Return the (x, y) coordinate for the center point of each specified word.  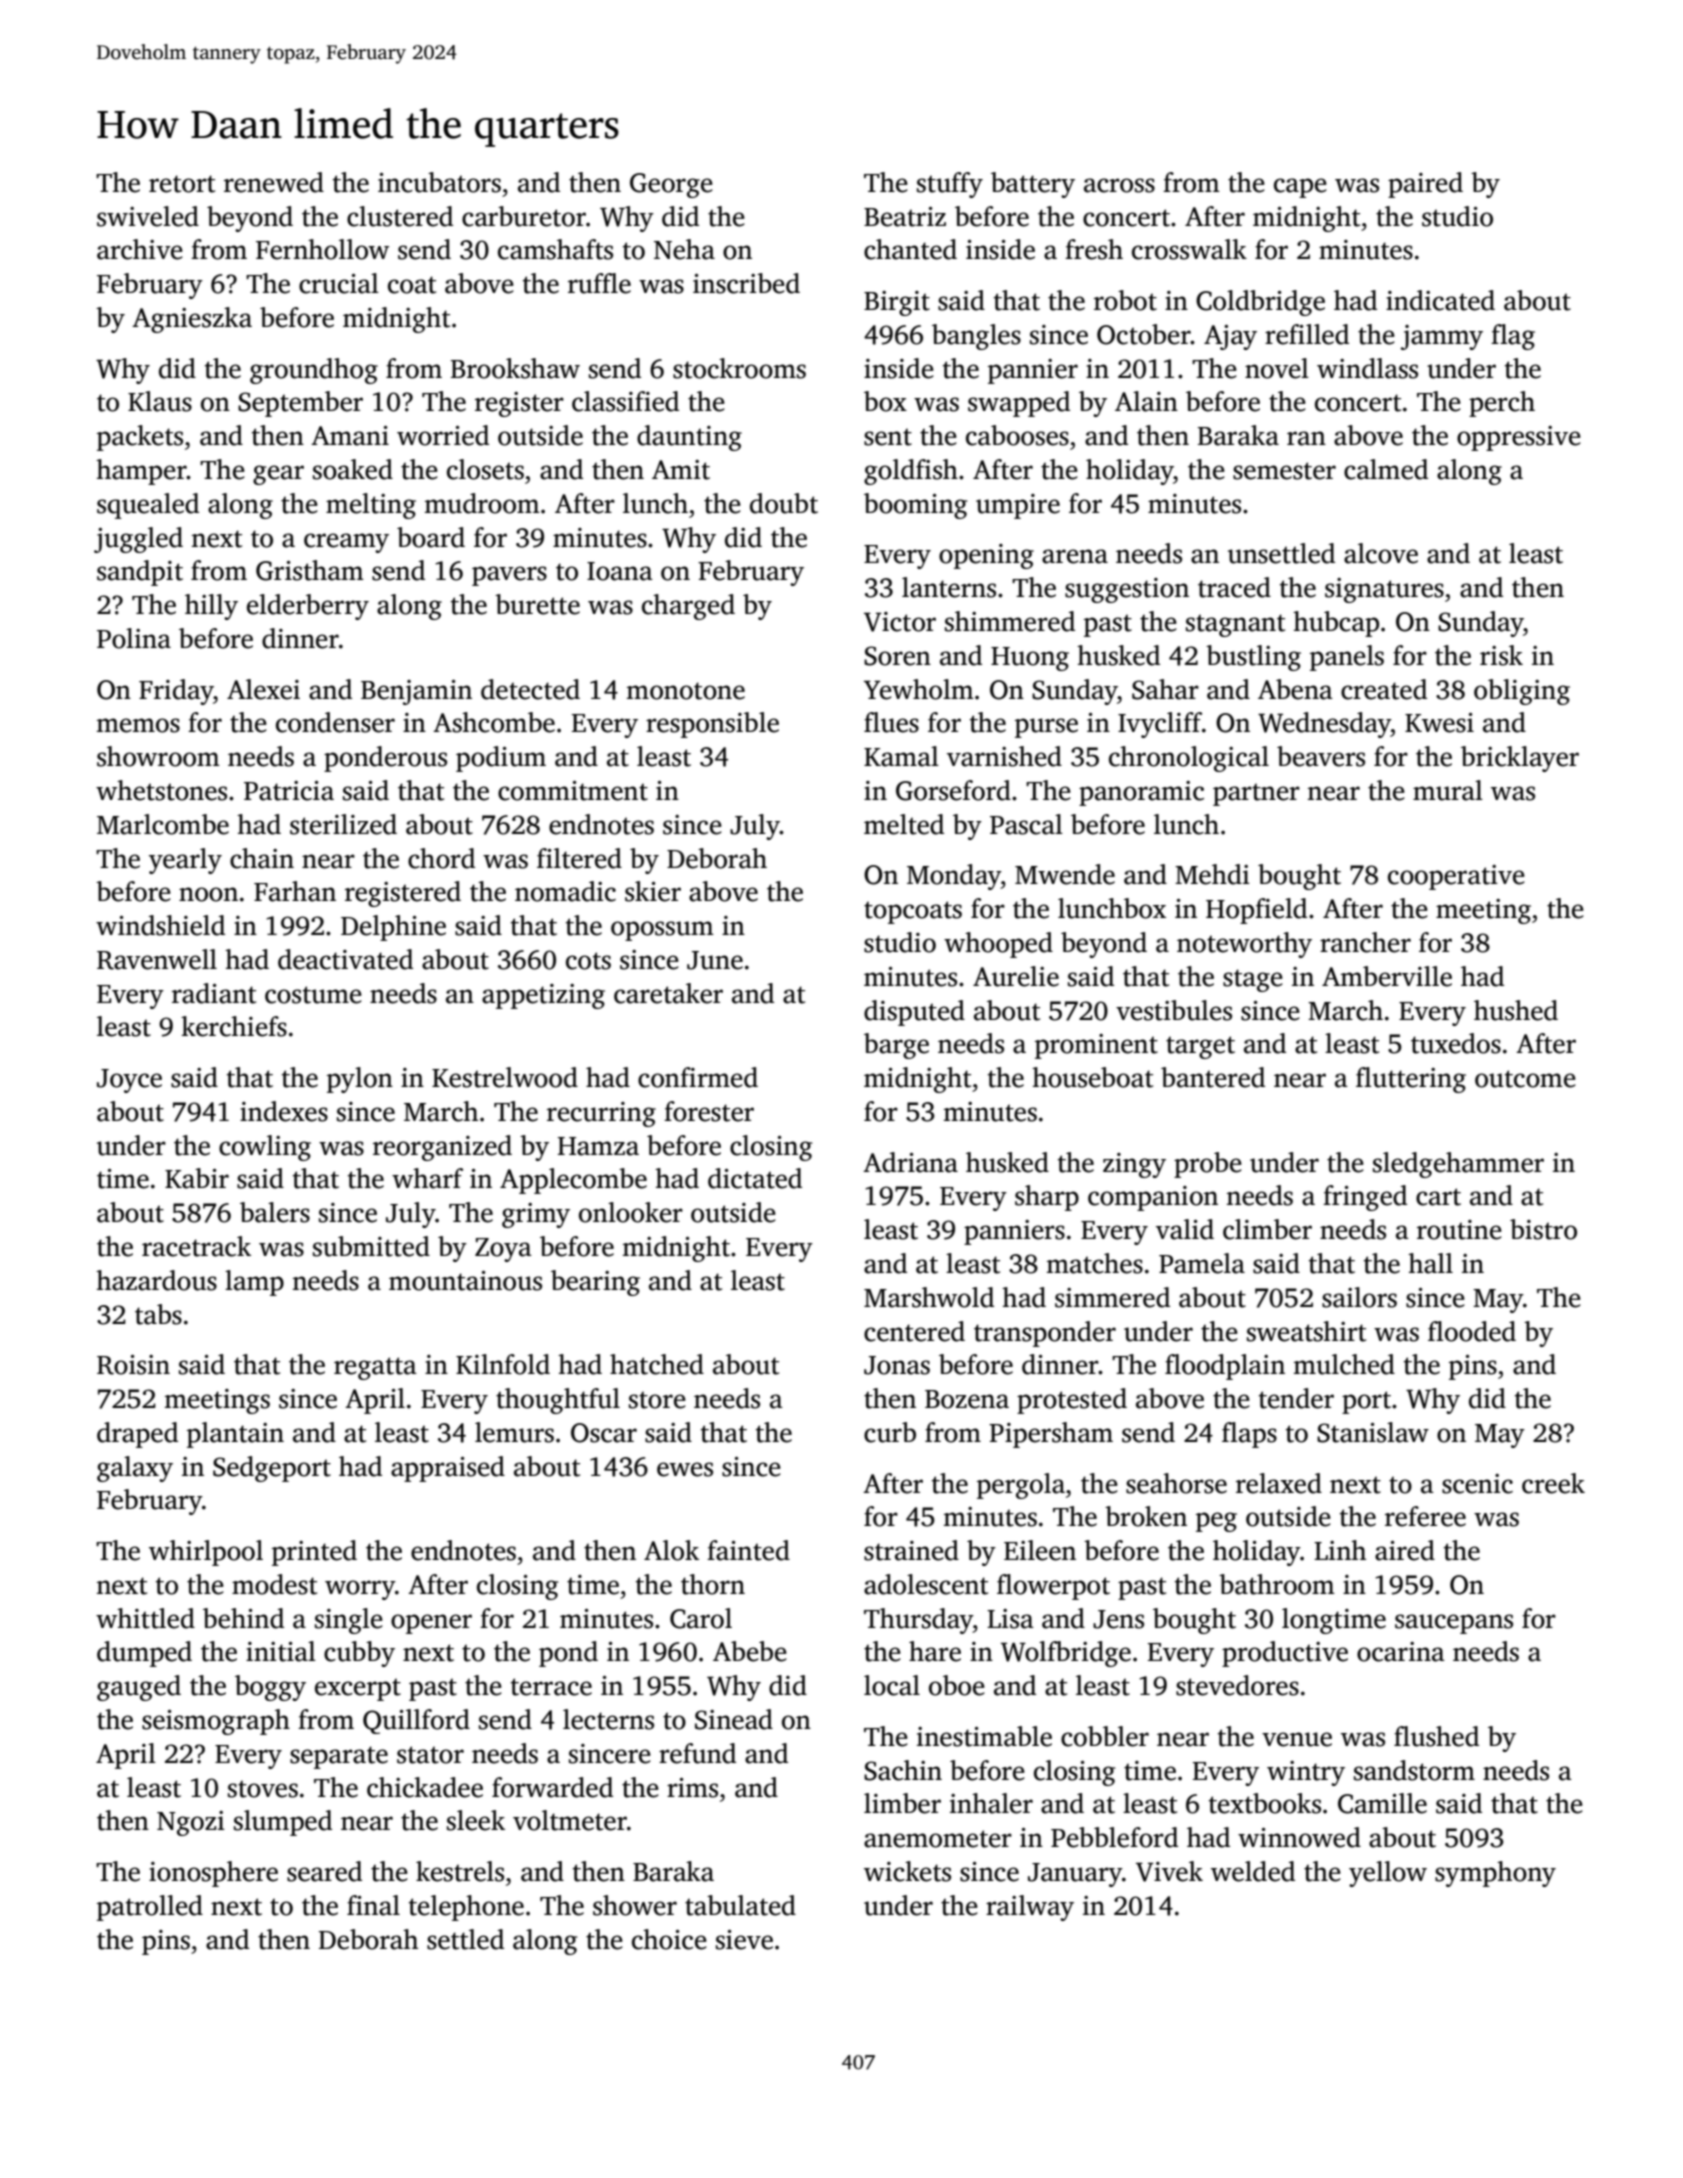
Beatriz (905, 217)
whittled (145, 1618)
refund (697, 1753)
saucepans (1454, 1624)
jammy (1442, 337)
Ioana (620, 571)
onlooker (631, 1212)
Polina (134, 638)
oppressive (1519, 438)
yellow (1388, 1874)
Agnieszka (192, 320)
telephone (466, 1908)
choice (669, 1939)
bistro (1543, 1229)
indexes (284, 1111)
